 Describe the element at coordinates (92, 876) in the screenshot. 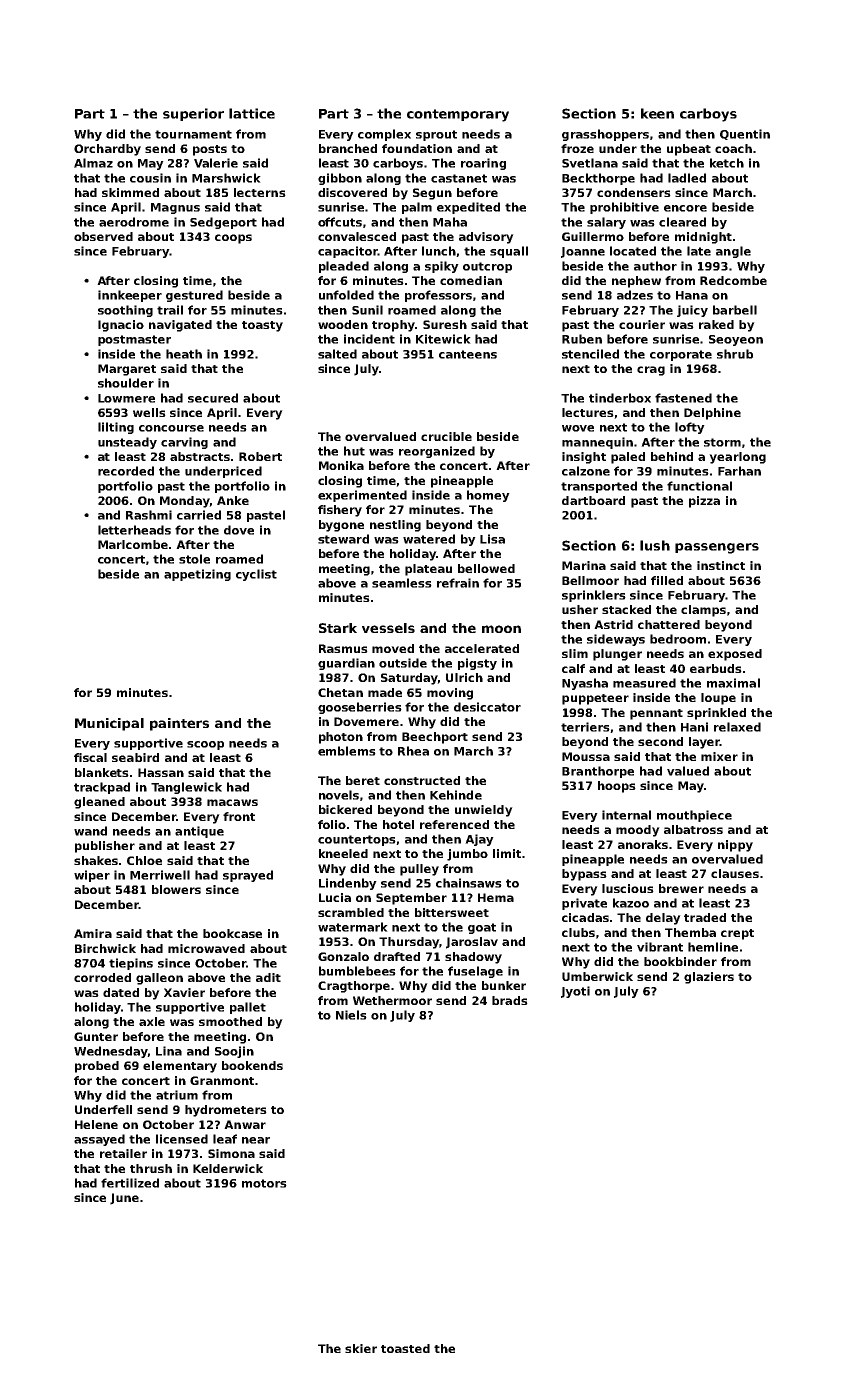

I see `wiper` at that location.
